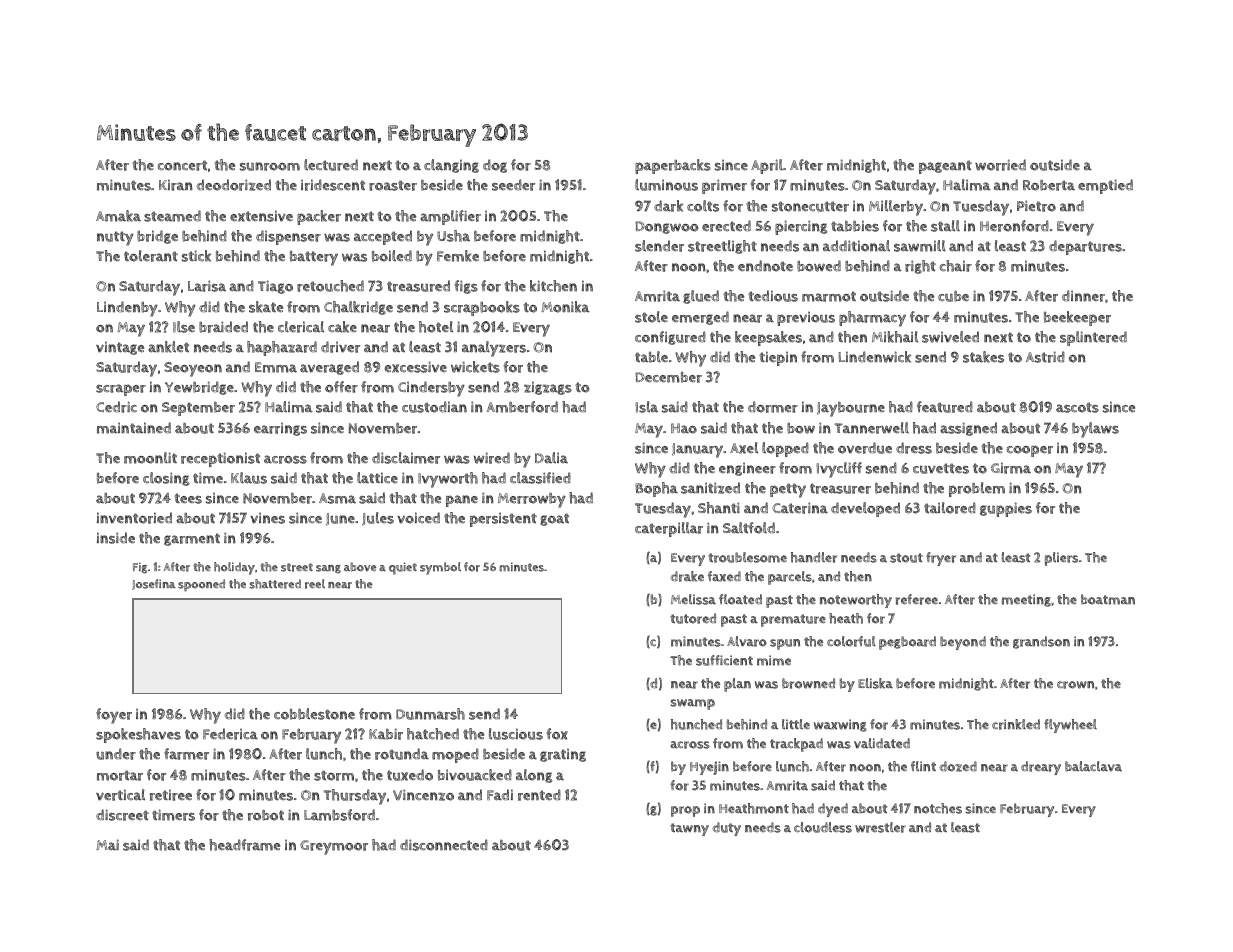 The image size is (1233, 952). What do you see at coordinates (196, 256) in the screenshot?
I see `stick` at bounding box center [196, 256].
